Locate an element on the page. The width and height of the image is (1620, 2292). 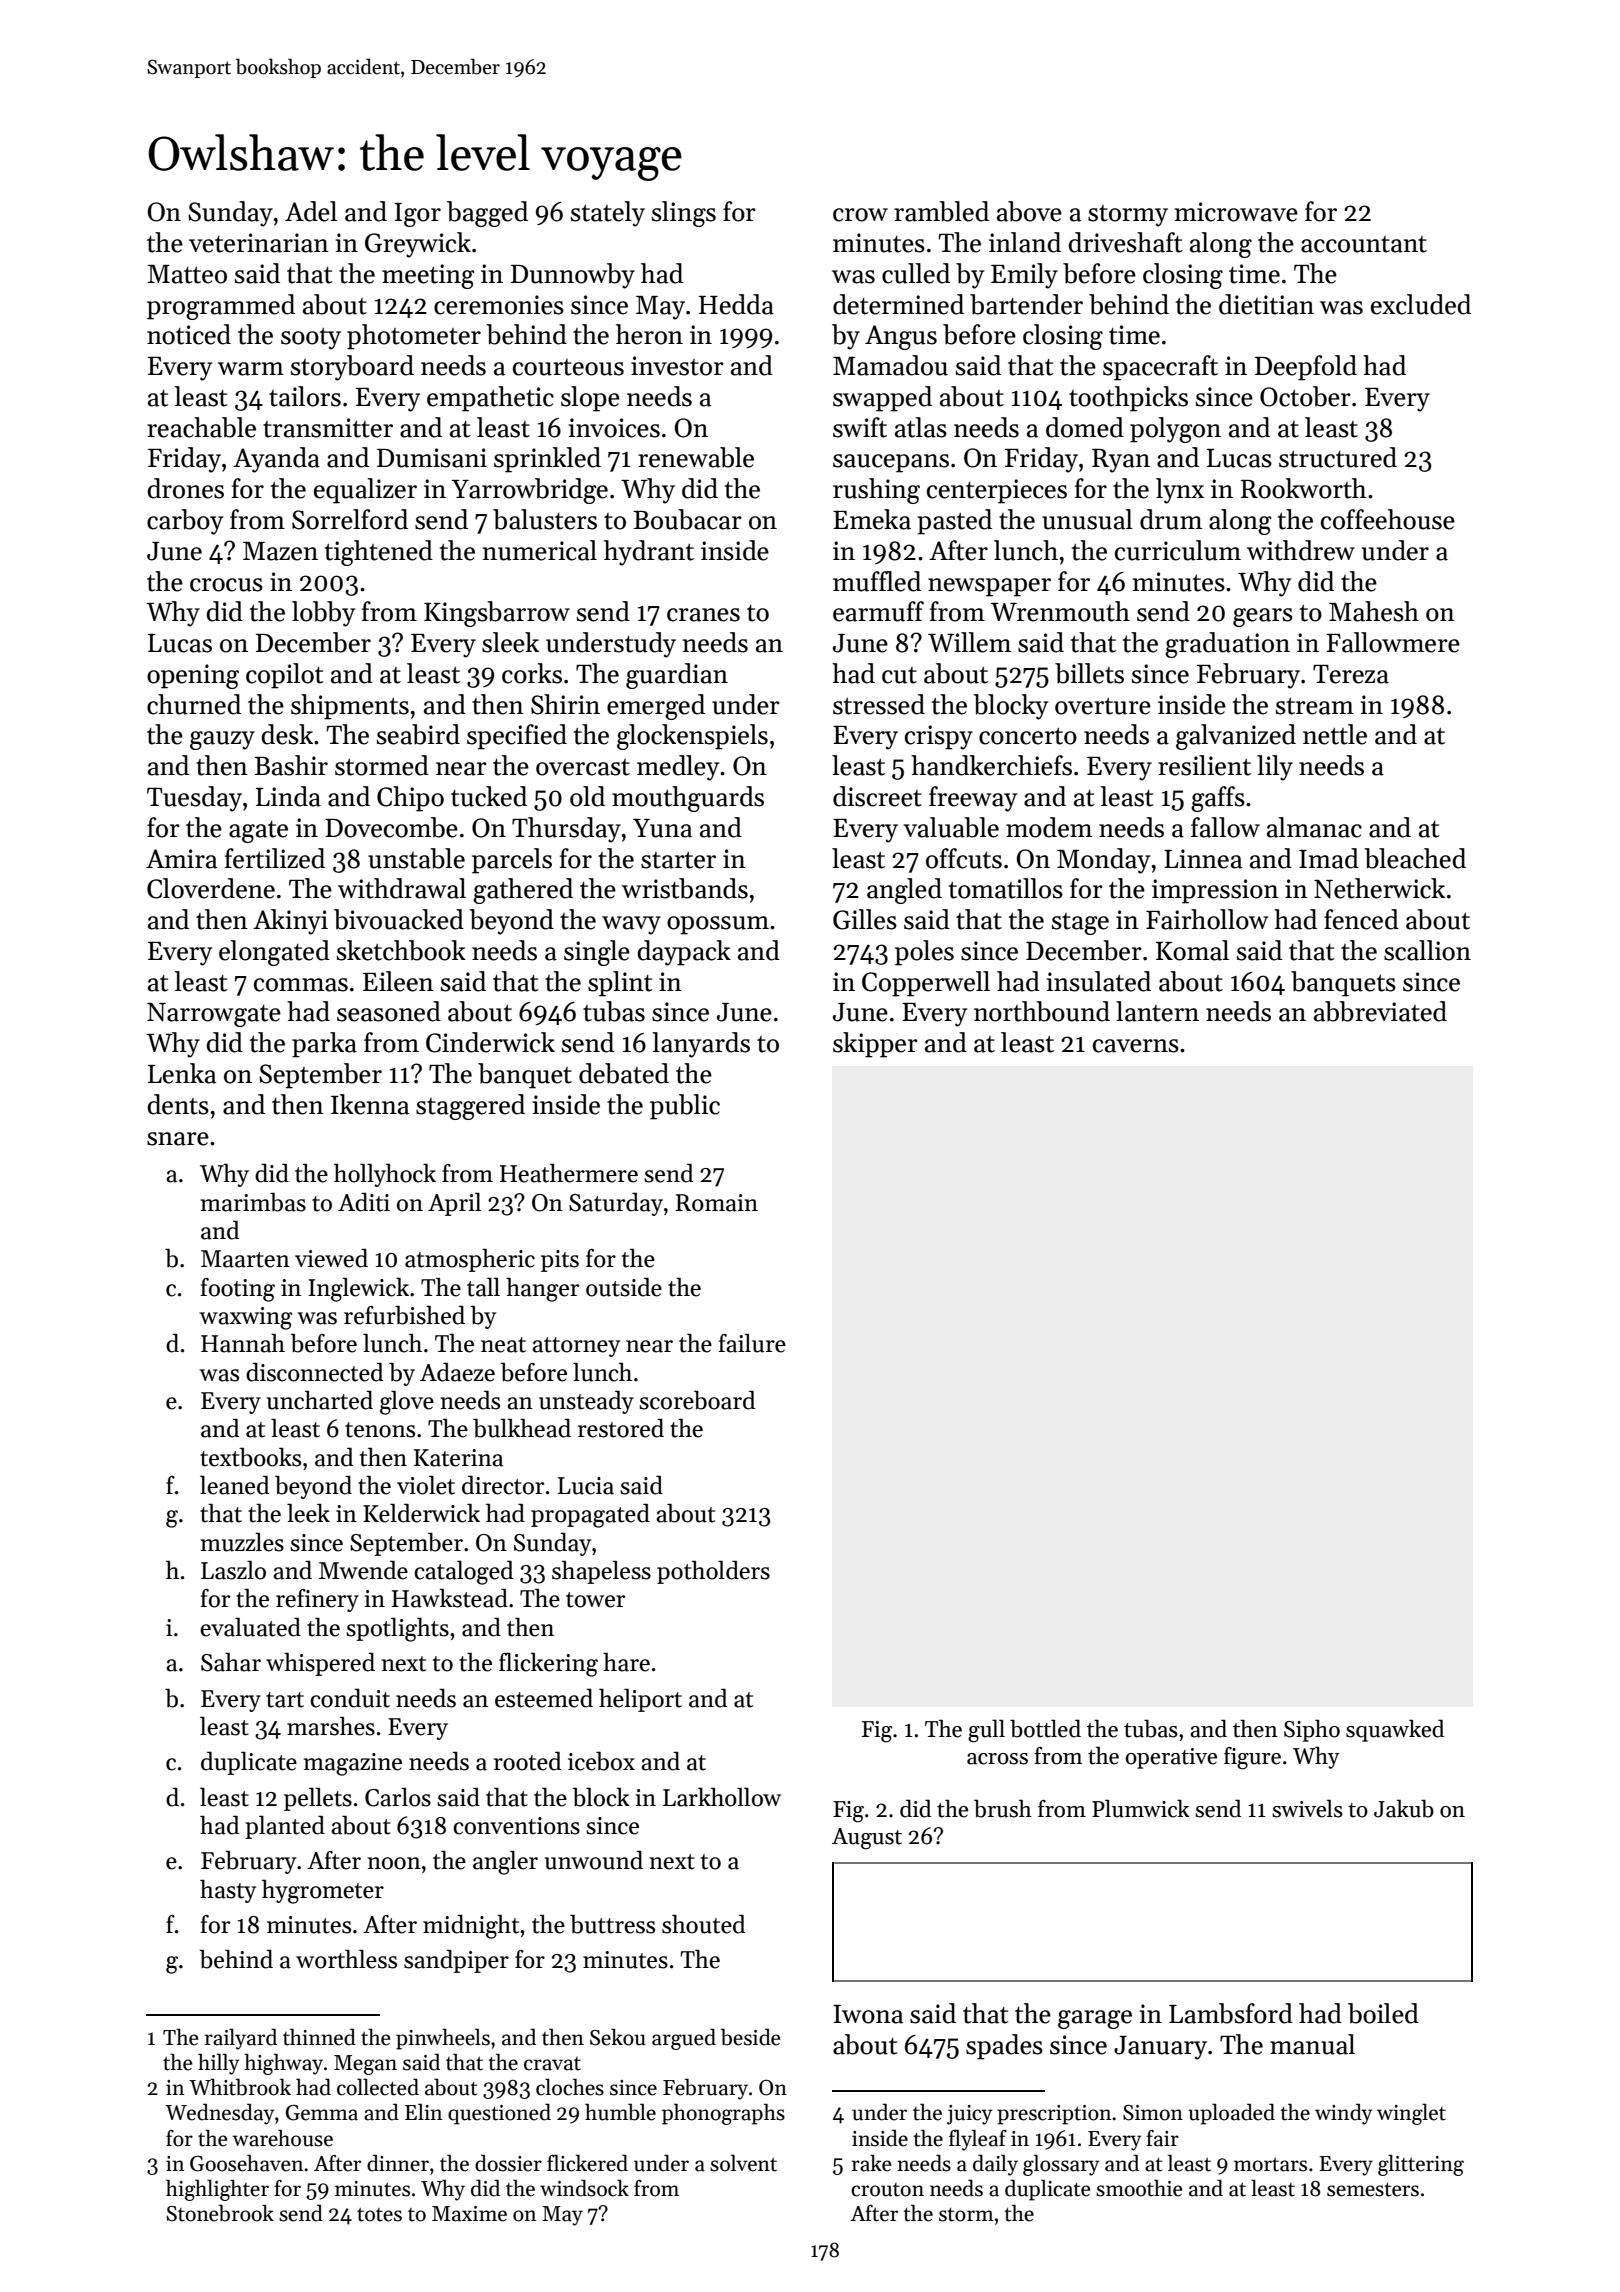
Deepfold is located at coordinates (1306, 368).
